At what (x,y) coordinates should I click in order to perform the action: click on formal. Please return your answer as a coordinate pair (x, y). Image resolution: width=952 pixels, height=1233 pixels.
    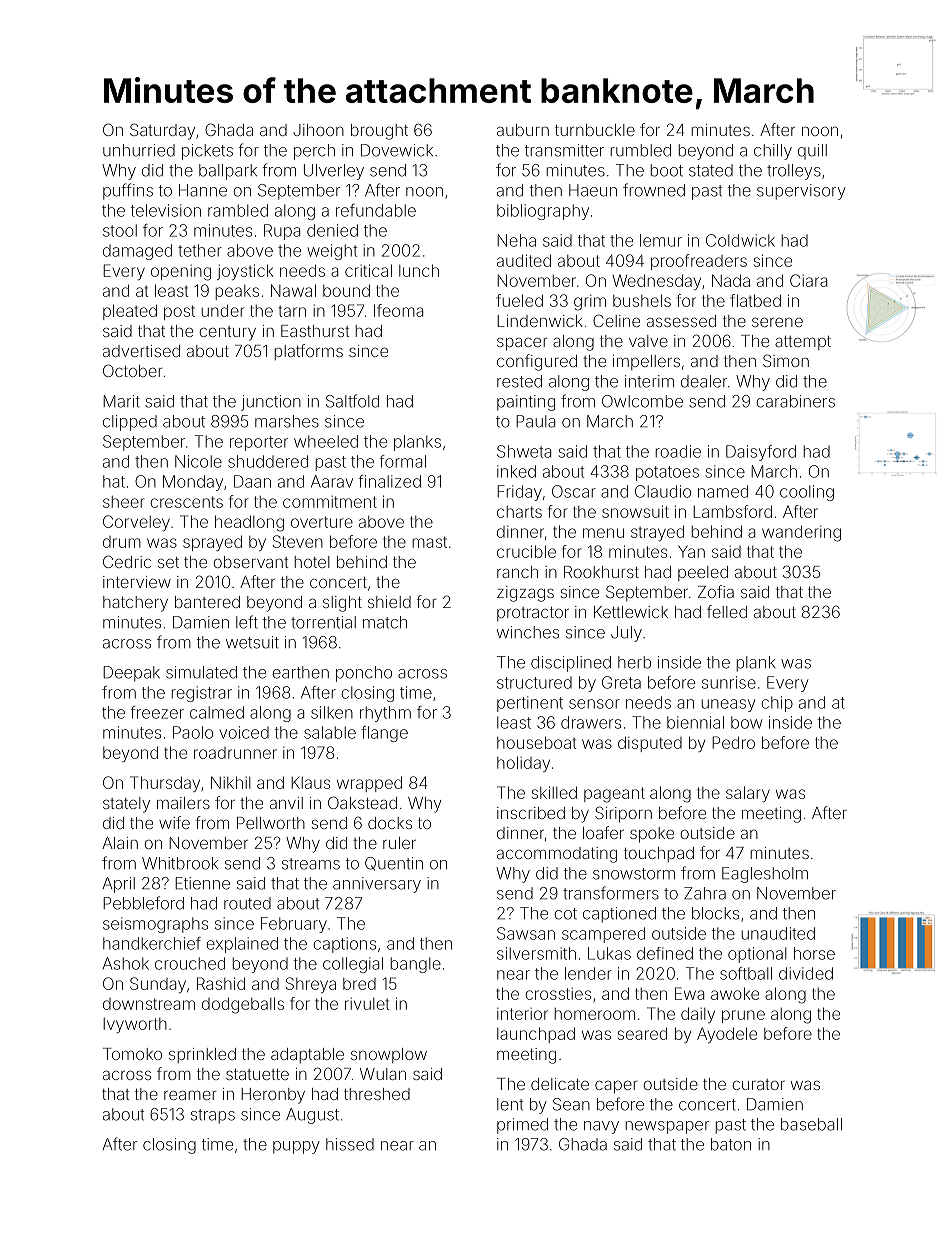
    Looking at the image, I should click on (402, 461).
